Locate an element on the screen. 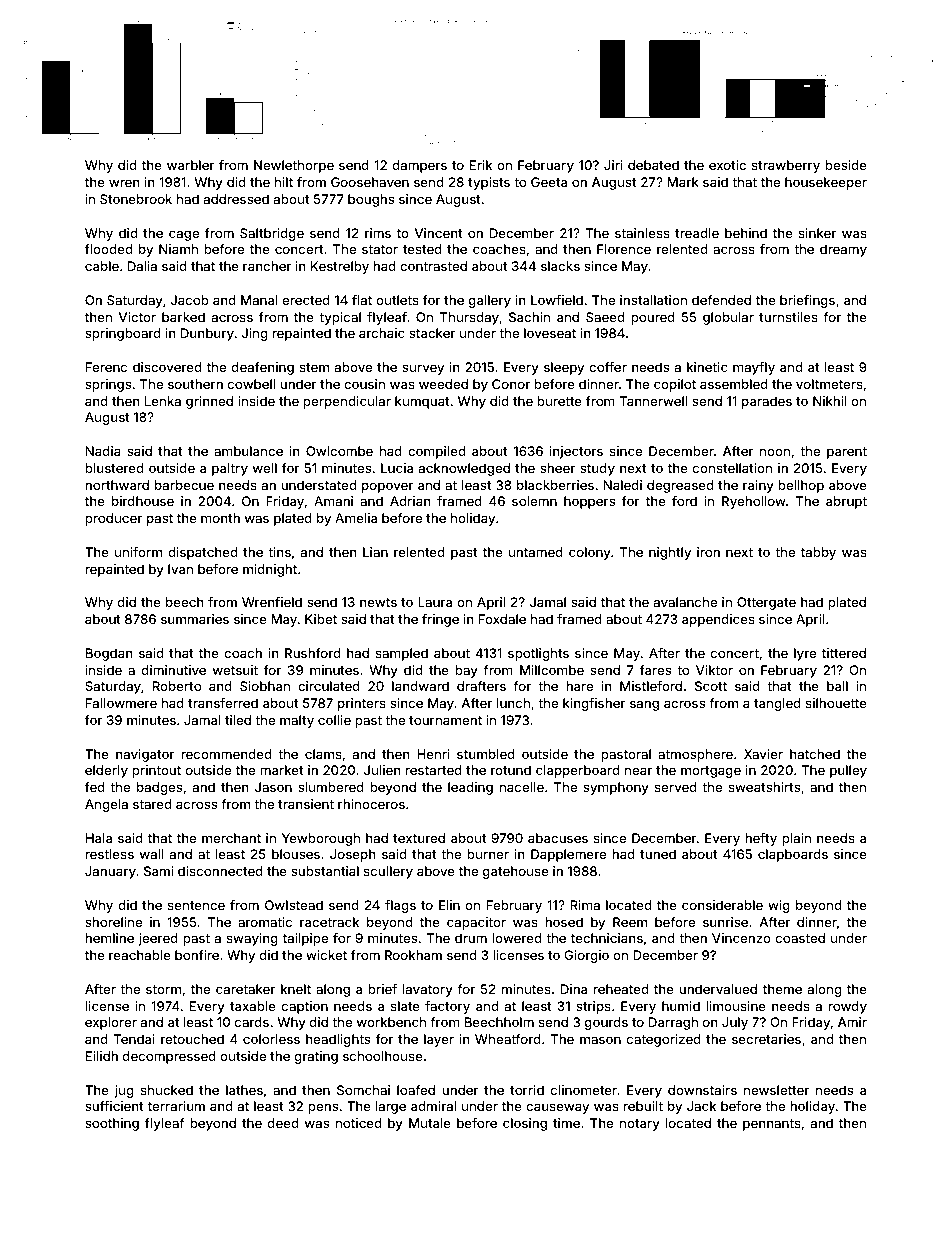 Image resolution: width=952 pixels, height=1233 pixels. Saeed is located at coordinates (605, 317).
